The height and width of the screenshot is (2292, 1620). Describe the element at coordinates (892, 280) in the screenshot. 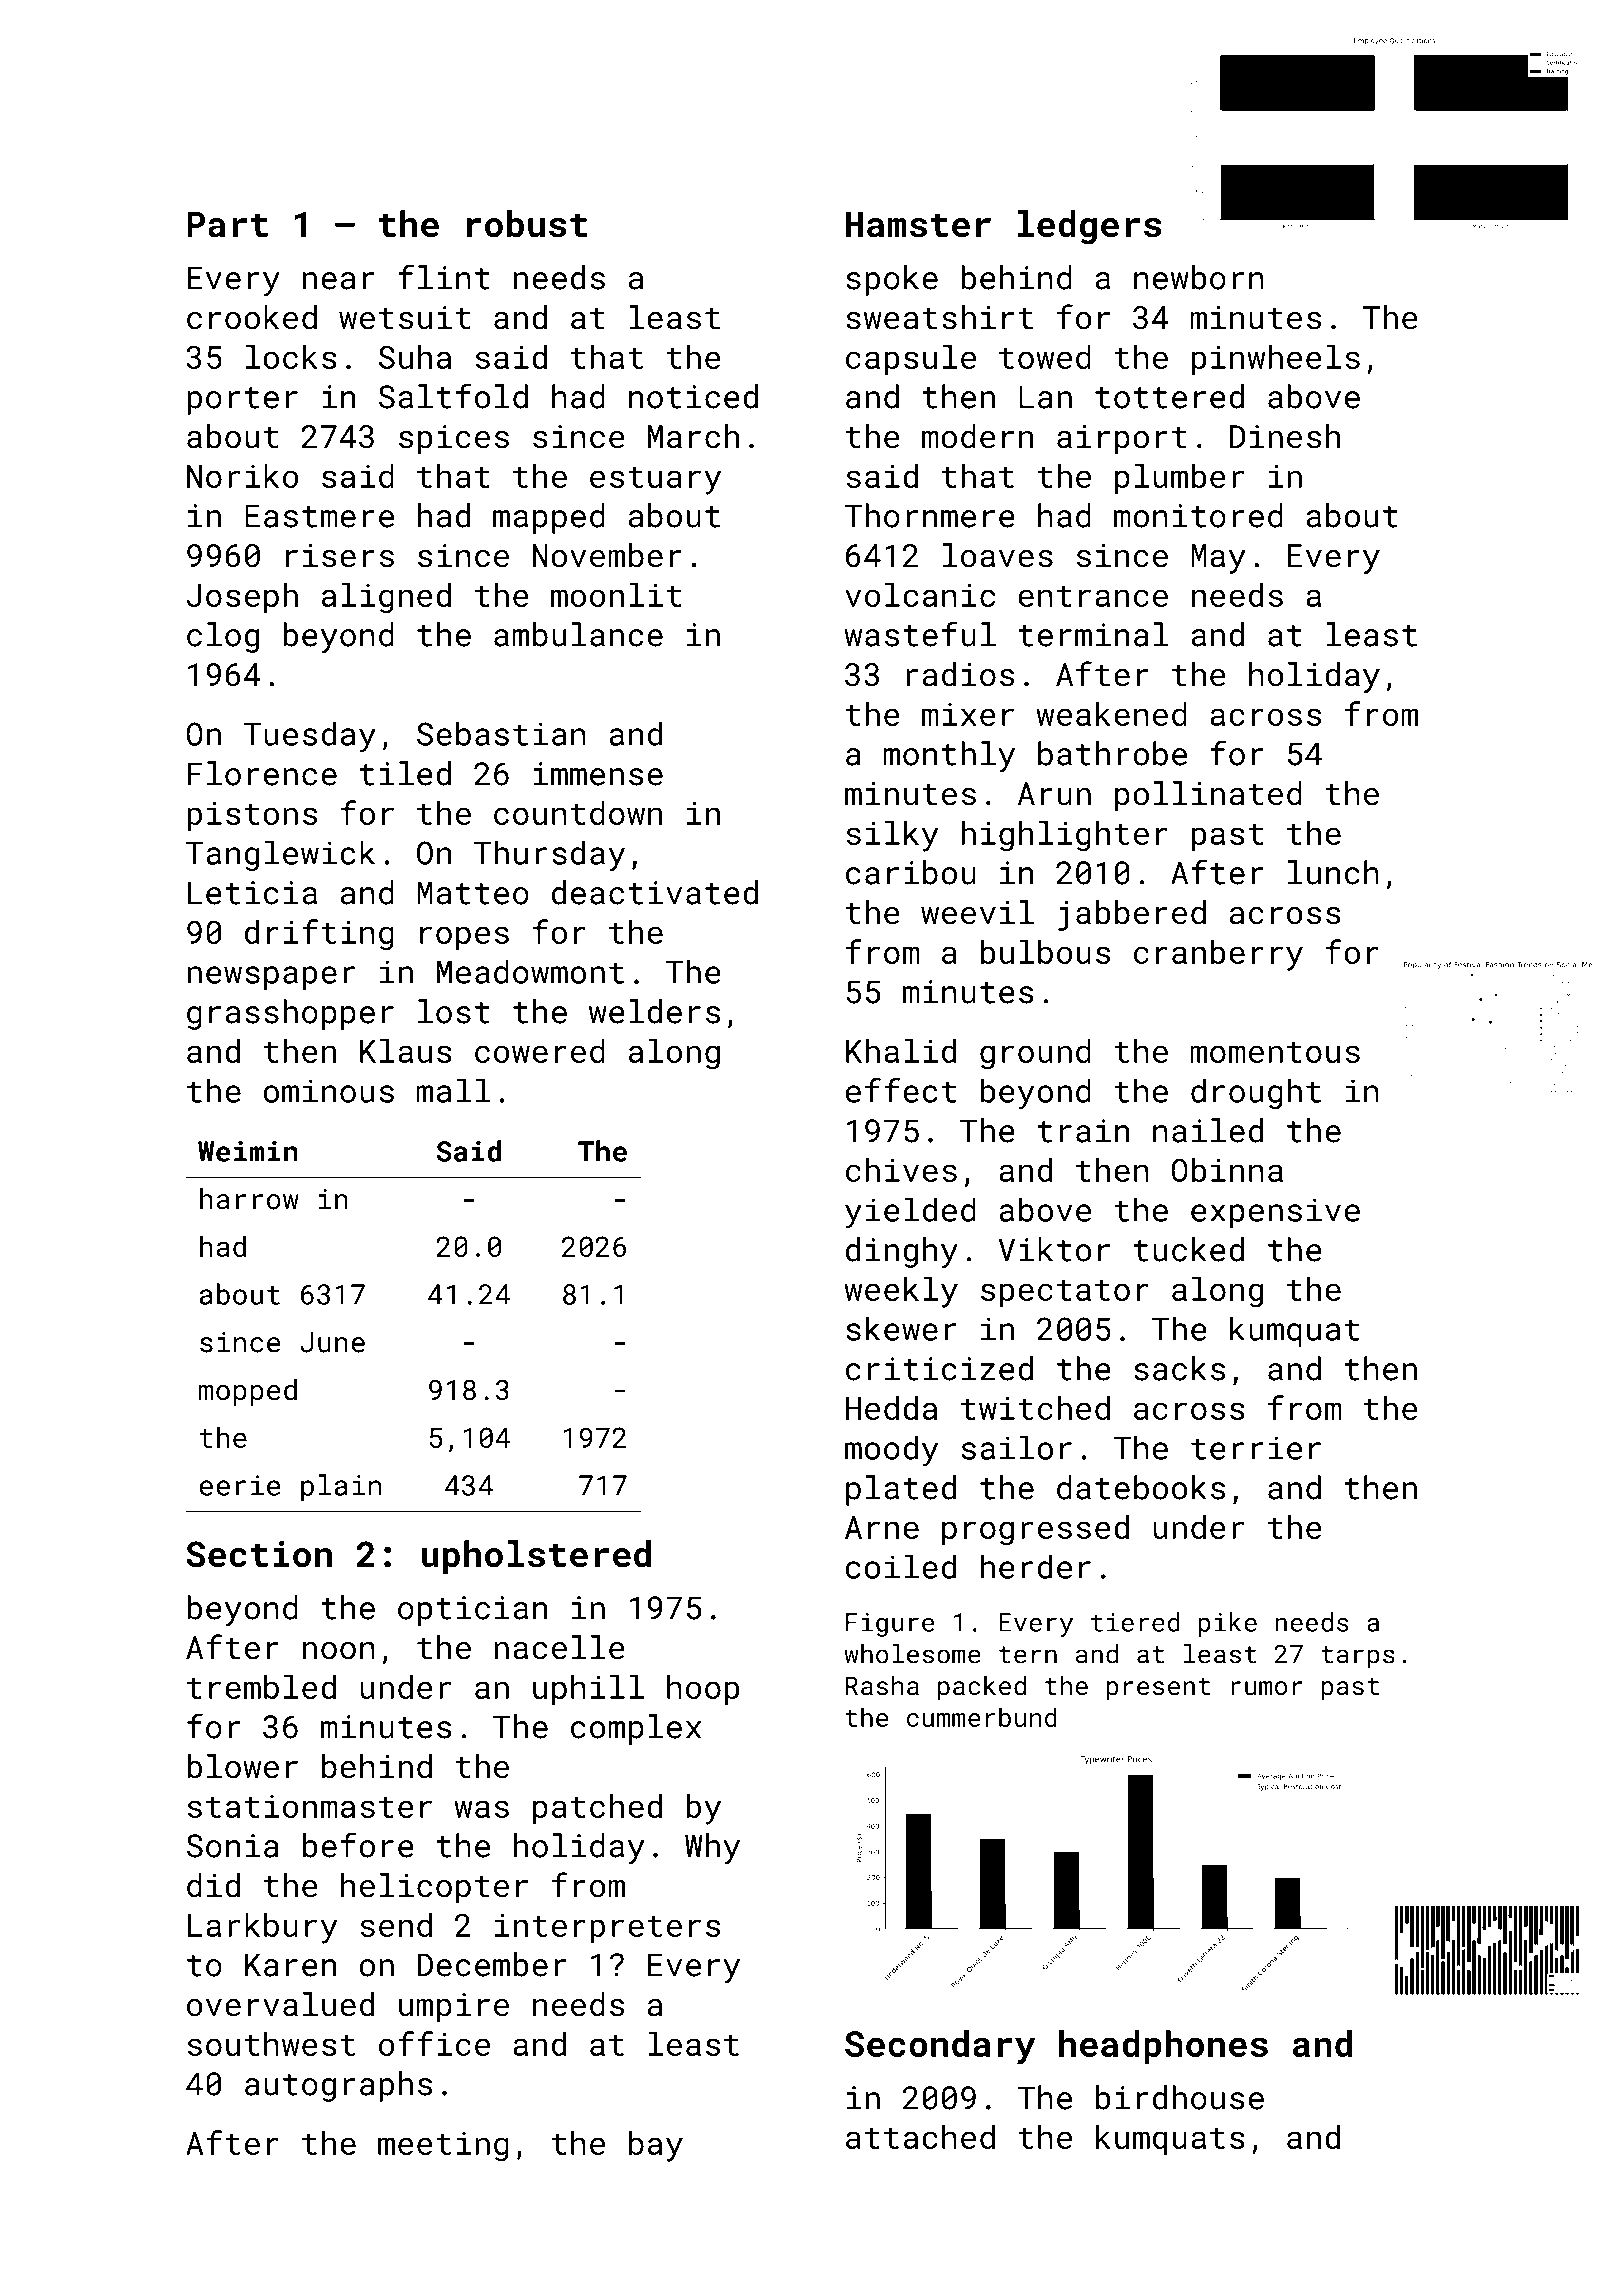

I see `spoke` at that location.
